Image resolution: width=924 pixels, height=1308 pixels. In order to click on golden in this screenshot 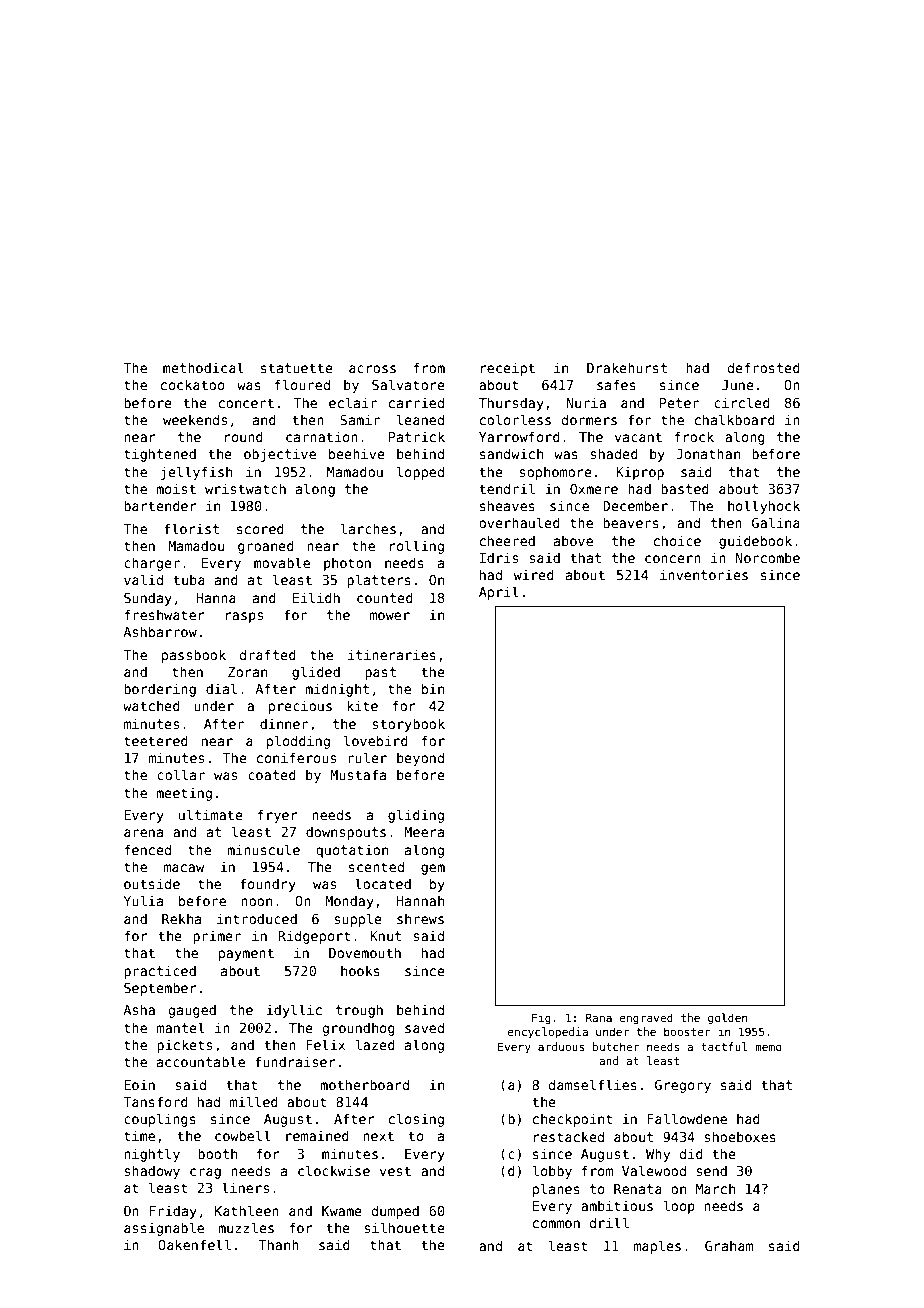, I will do `click(727, 1019)`.
